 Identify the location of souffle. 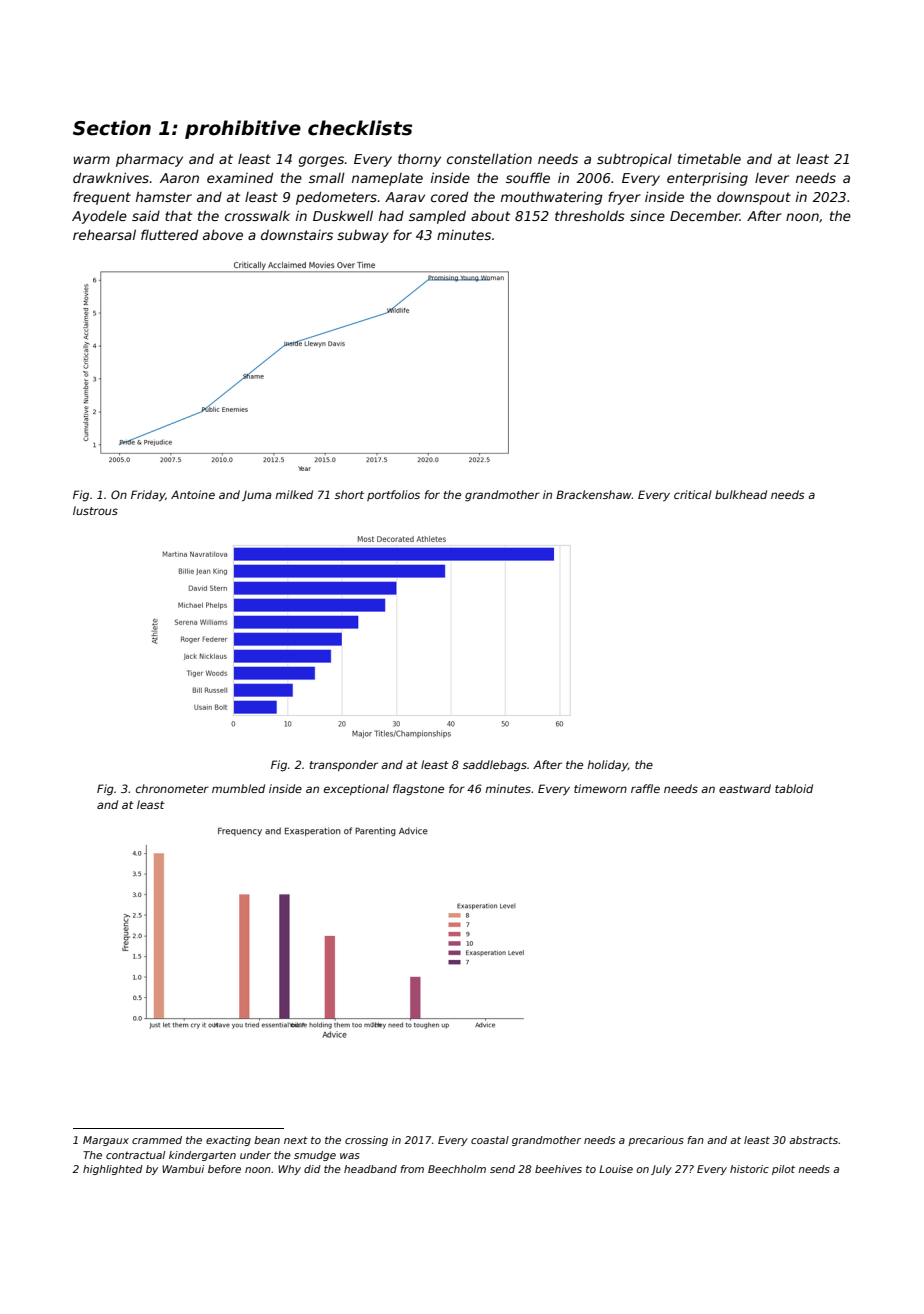
(528, 177).
